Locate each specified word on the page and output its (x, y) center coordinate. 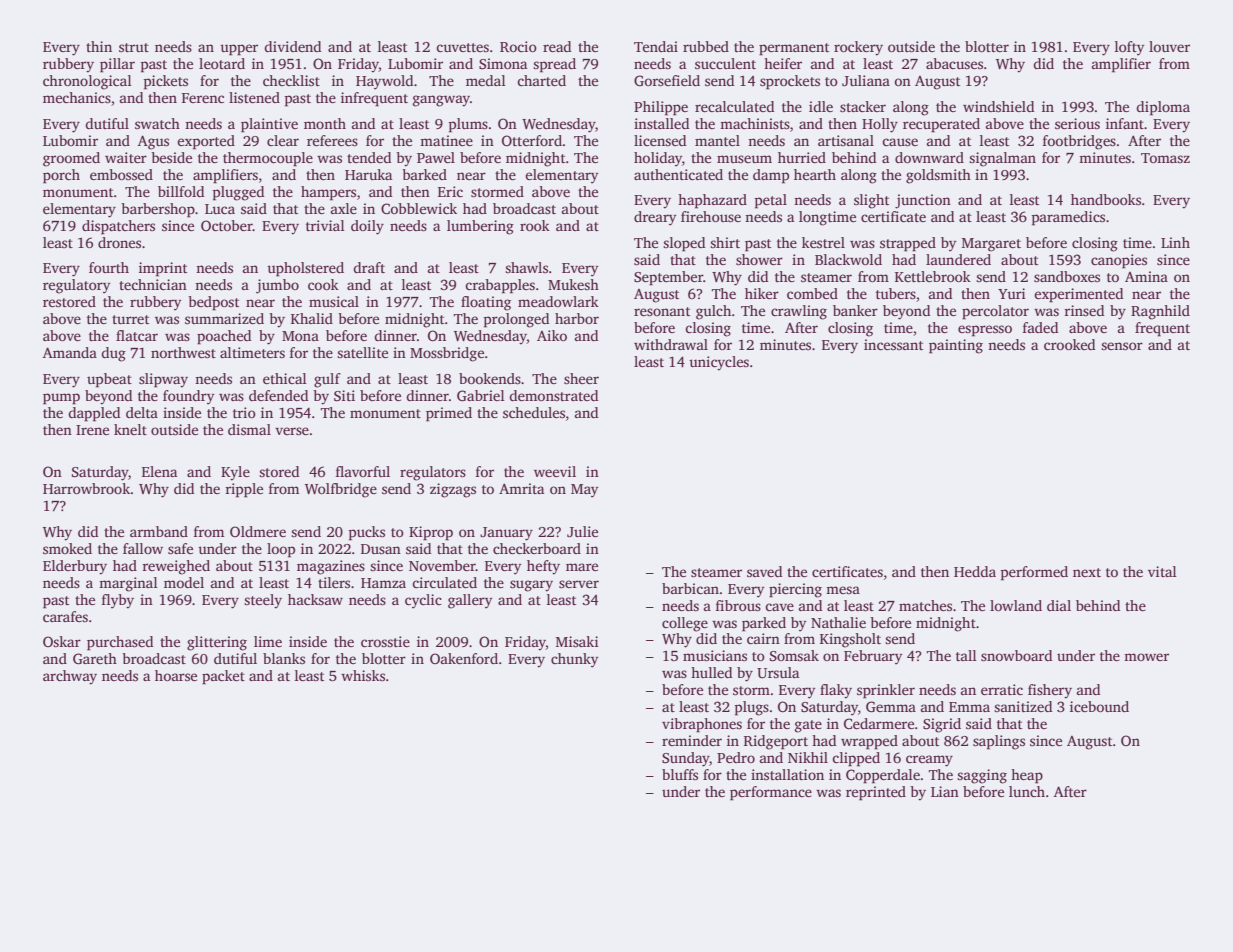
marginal (128, 584)
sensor (1122, 346)
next (1087, 572)
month (325, 123)
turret (130, 319)
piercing (795, 590)
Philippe (661, 108)
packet (223, 677)
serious (1077, 123)
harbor (577, 318)
